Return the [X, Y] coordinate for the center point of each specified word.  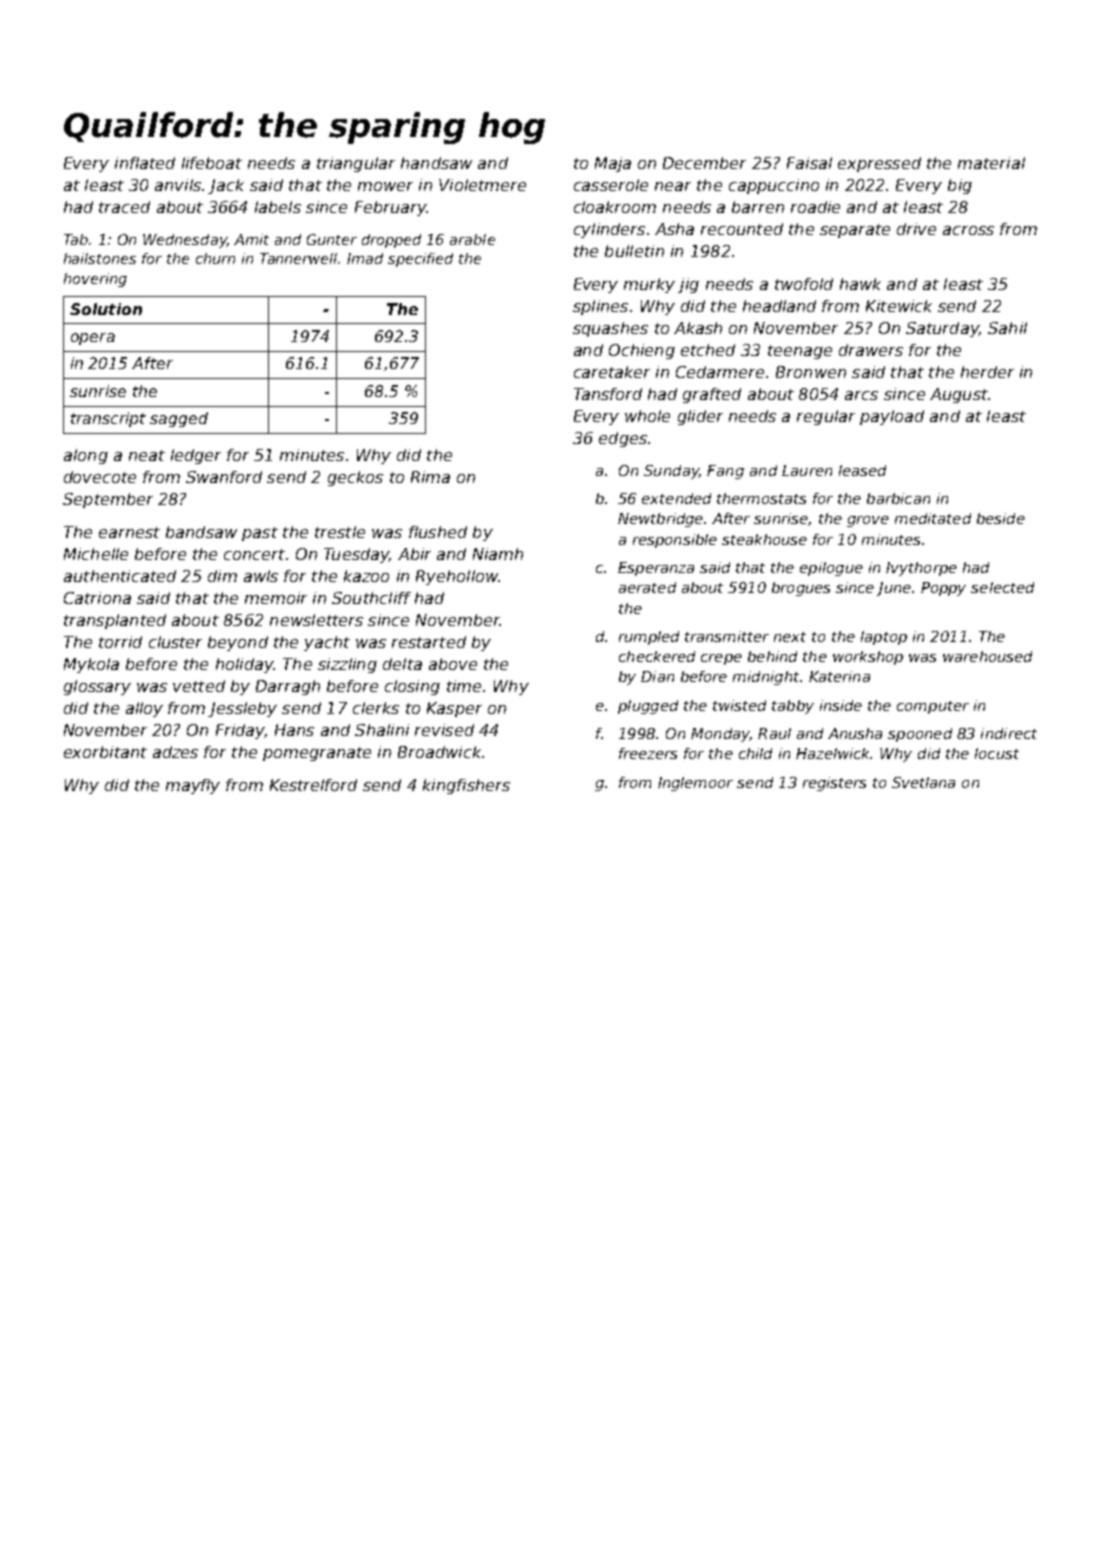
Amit [251, 239]
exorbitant [105, 752]
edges [623, 439]
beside [1001, 518]
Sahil [1007, 328]
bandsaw [201, 532]
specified [420, 260]
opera [93, 339]
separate [855, 231]
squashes [610, 329]
